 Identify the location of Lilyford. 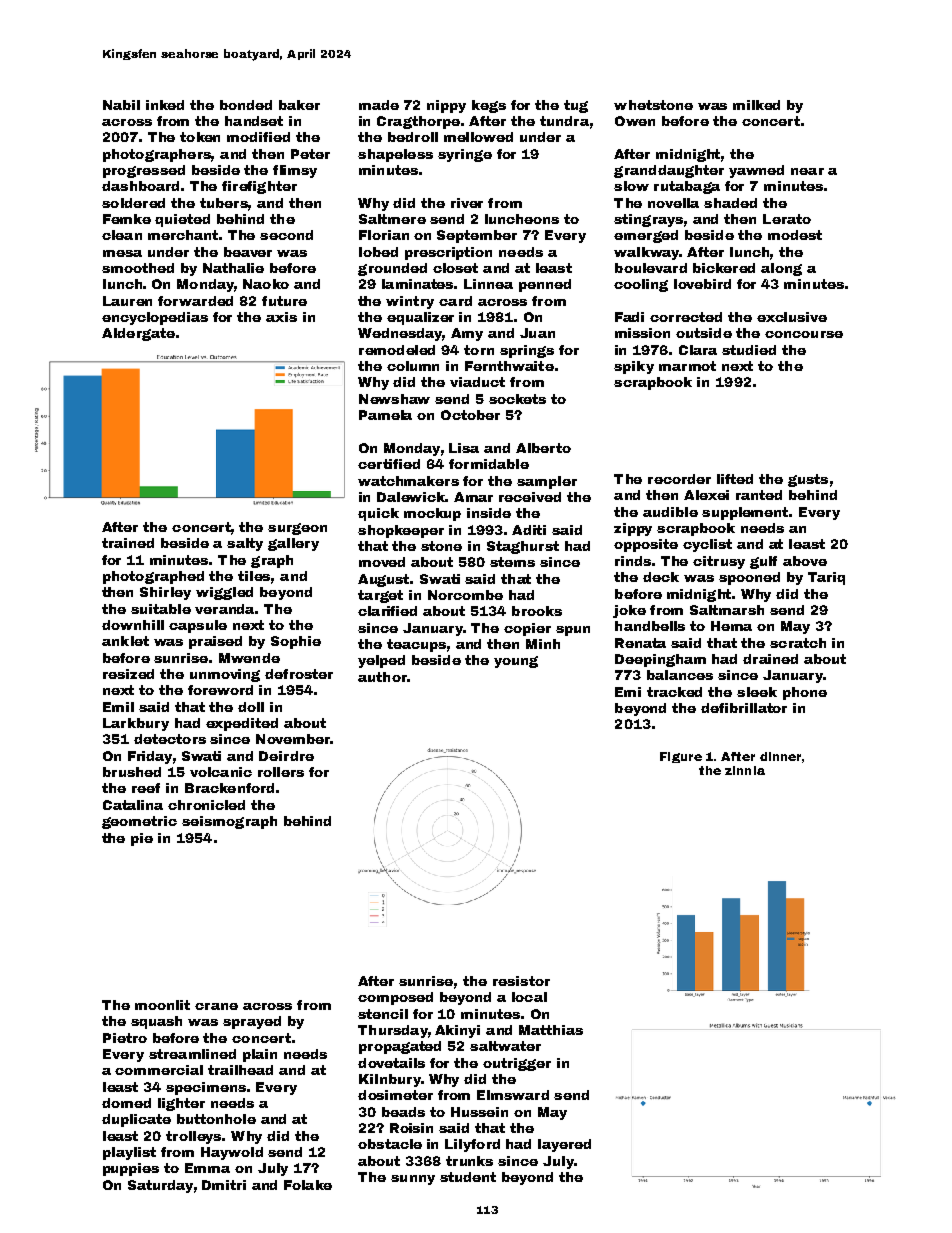
(472, 1145).
